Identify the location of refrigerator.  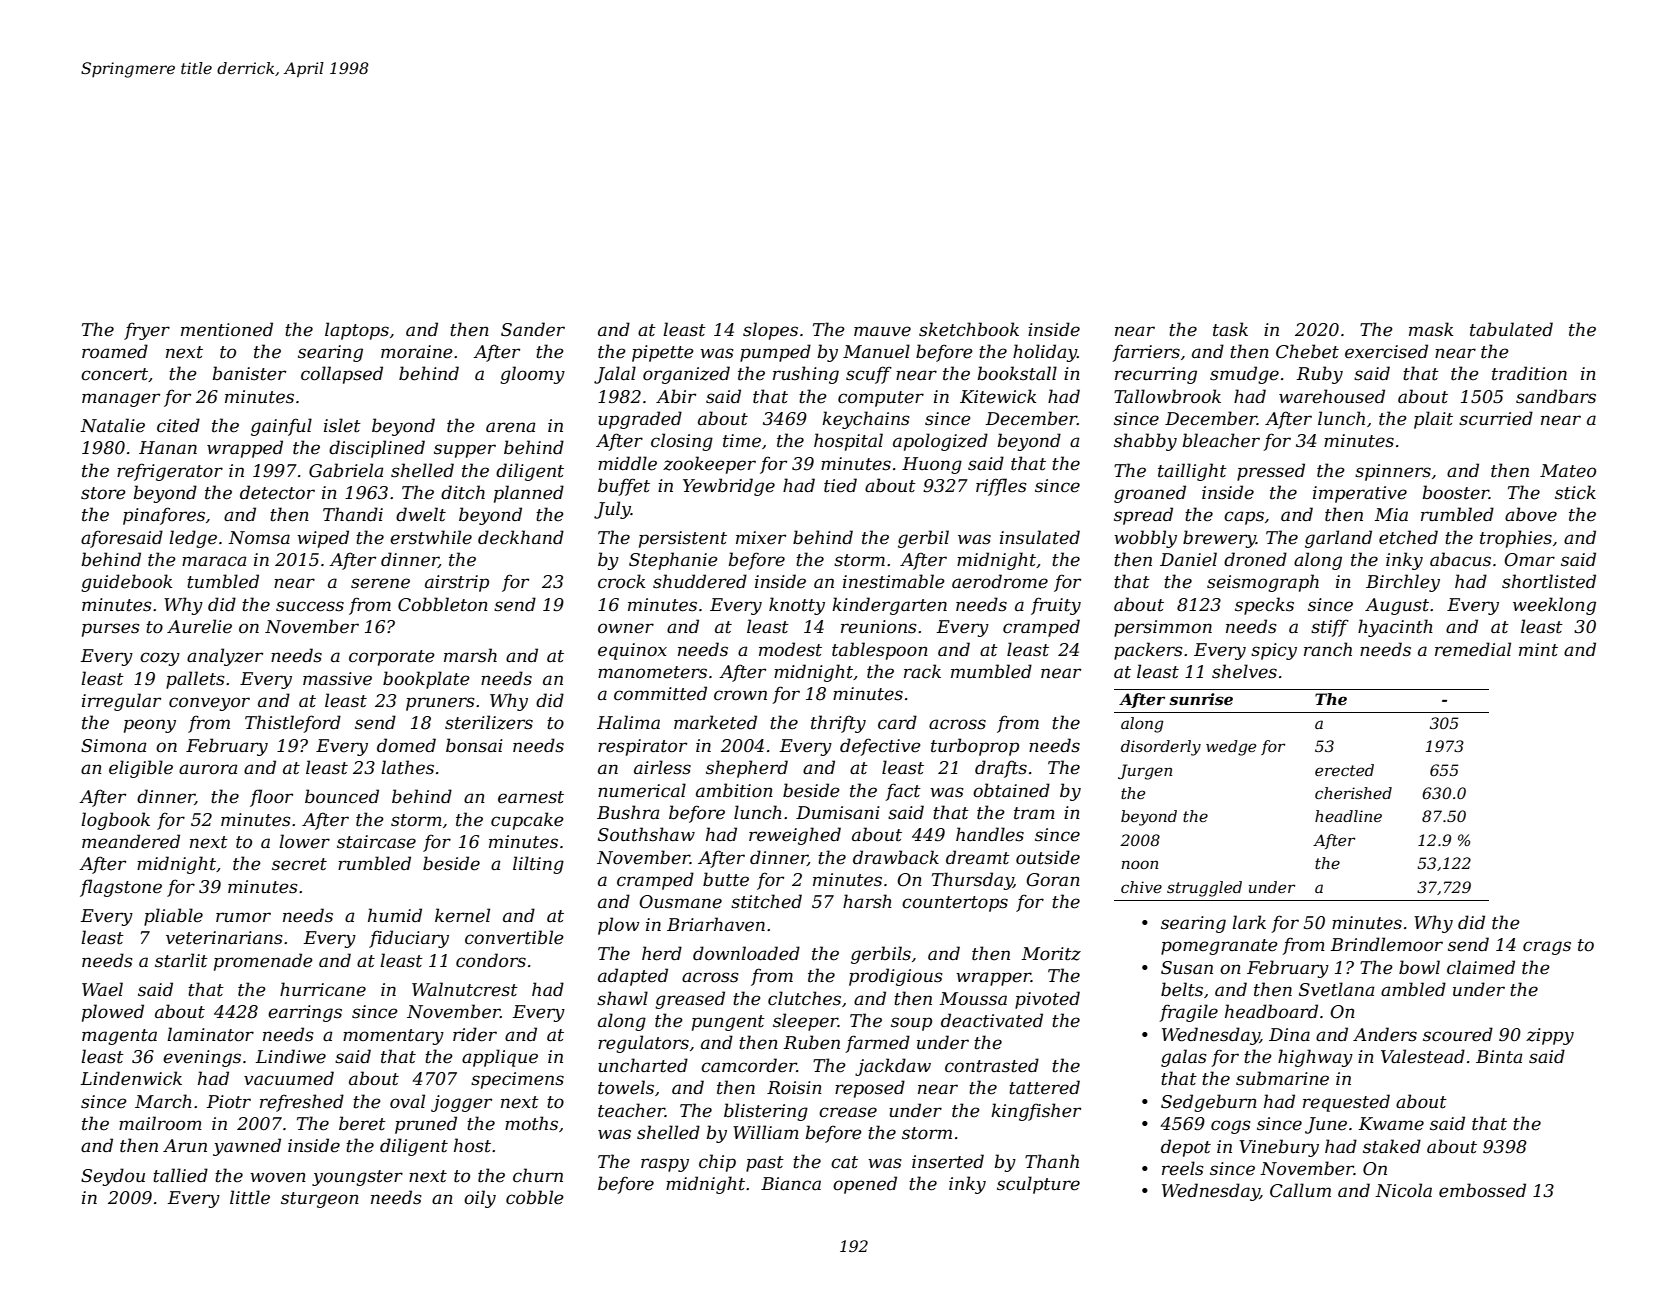
(170, 472).
